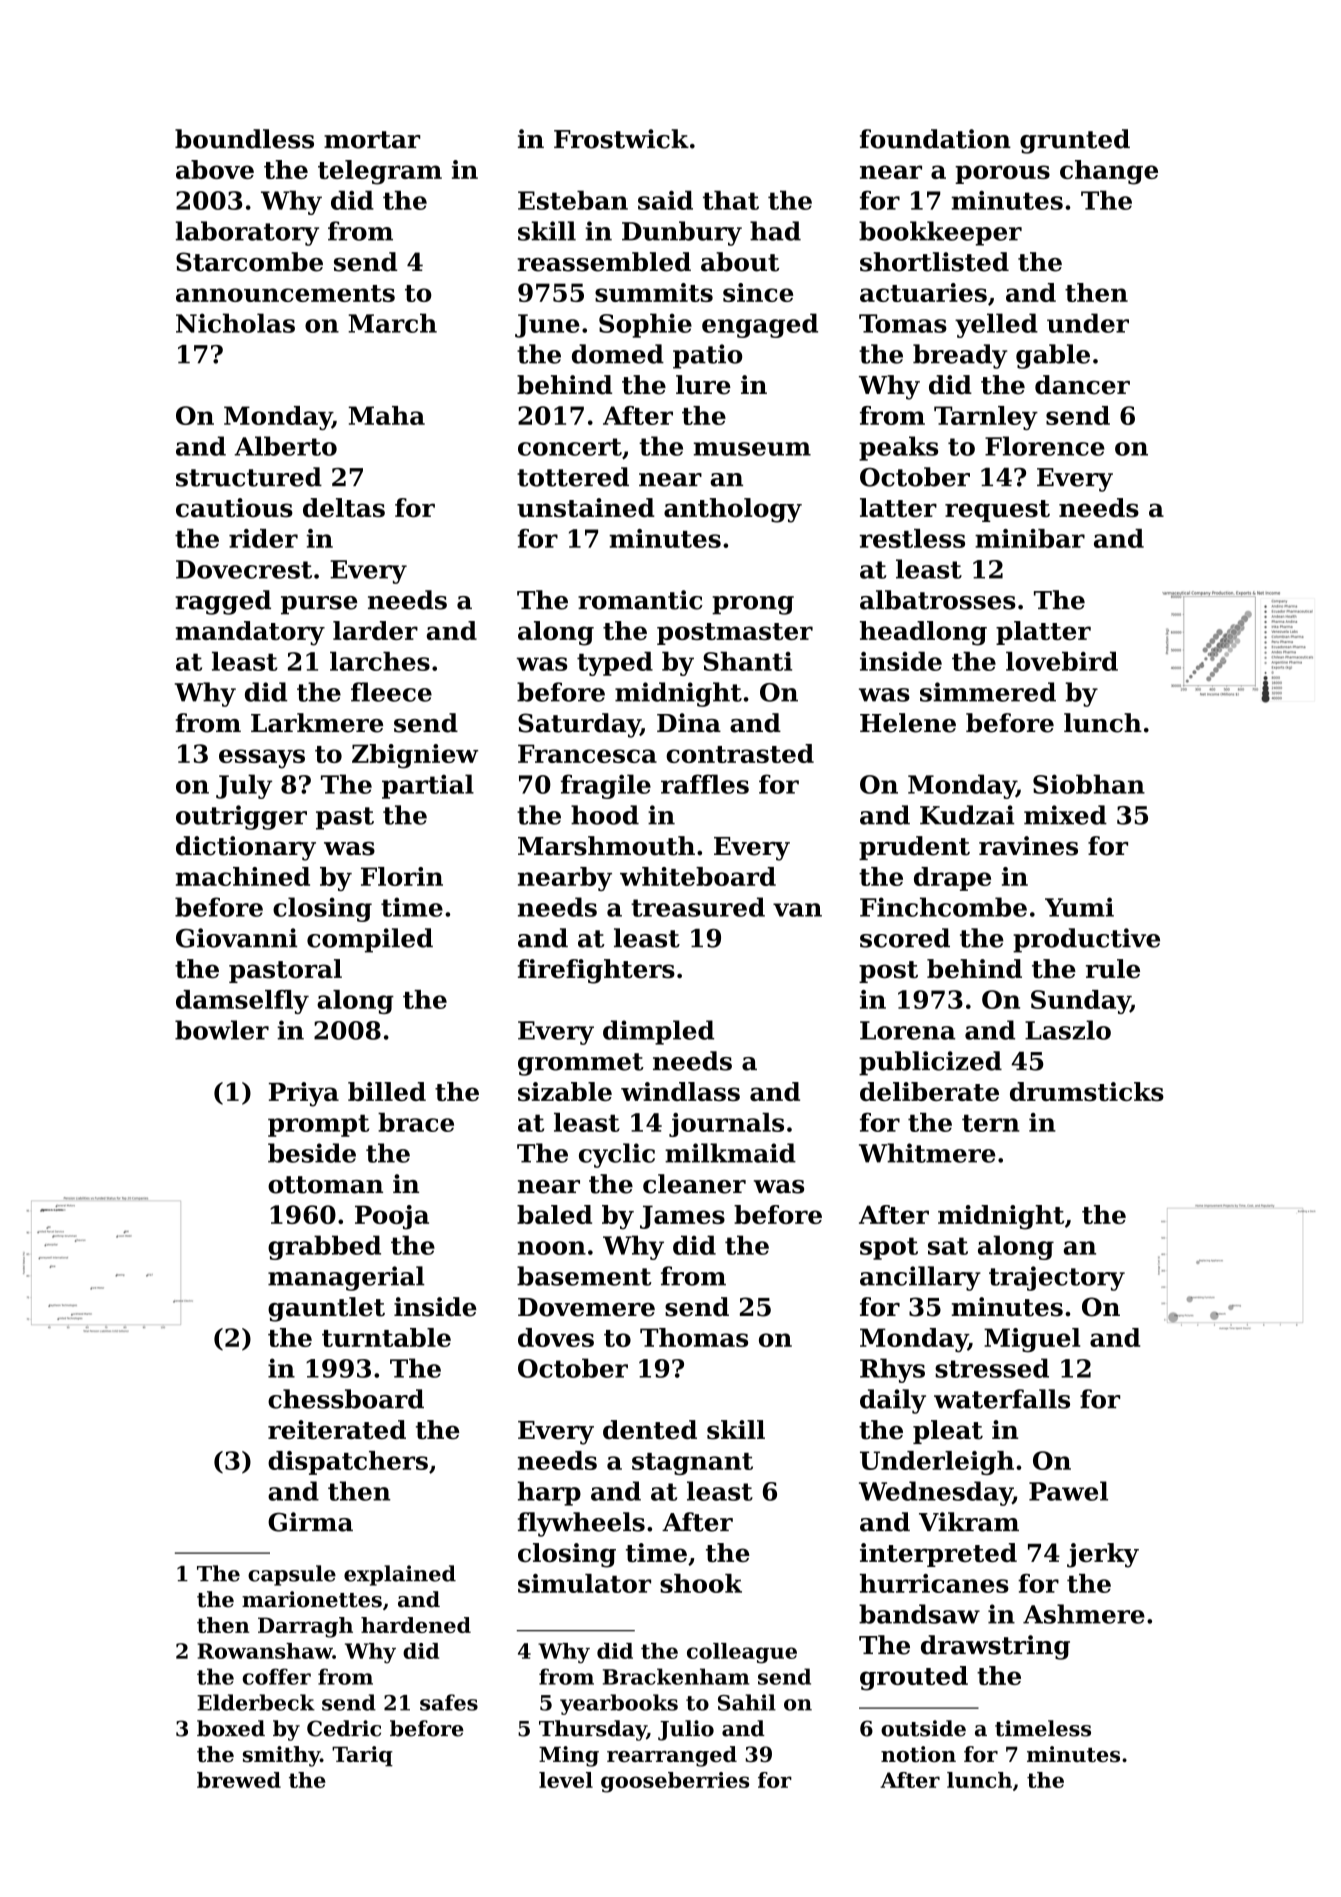  Describe the element at coordinates (324, 1247) in the screenshot. I see `grabbed` at that location.
